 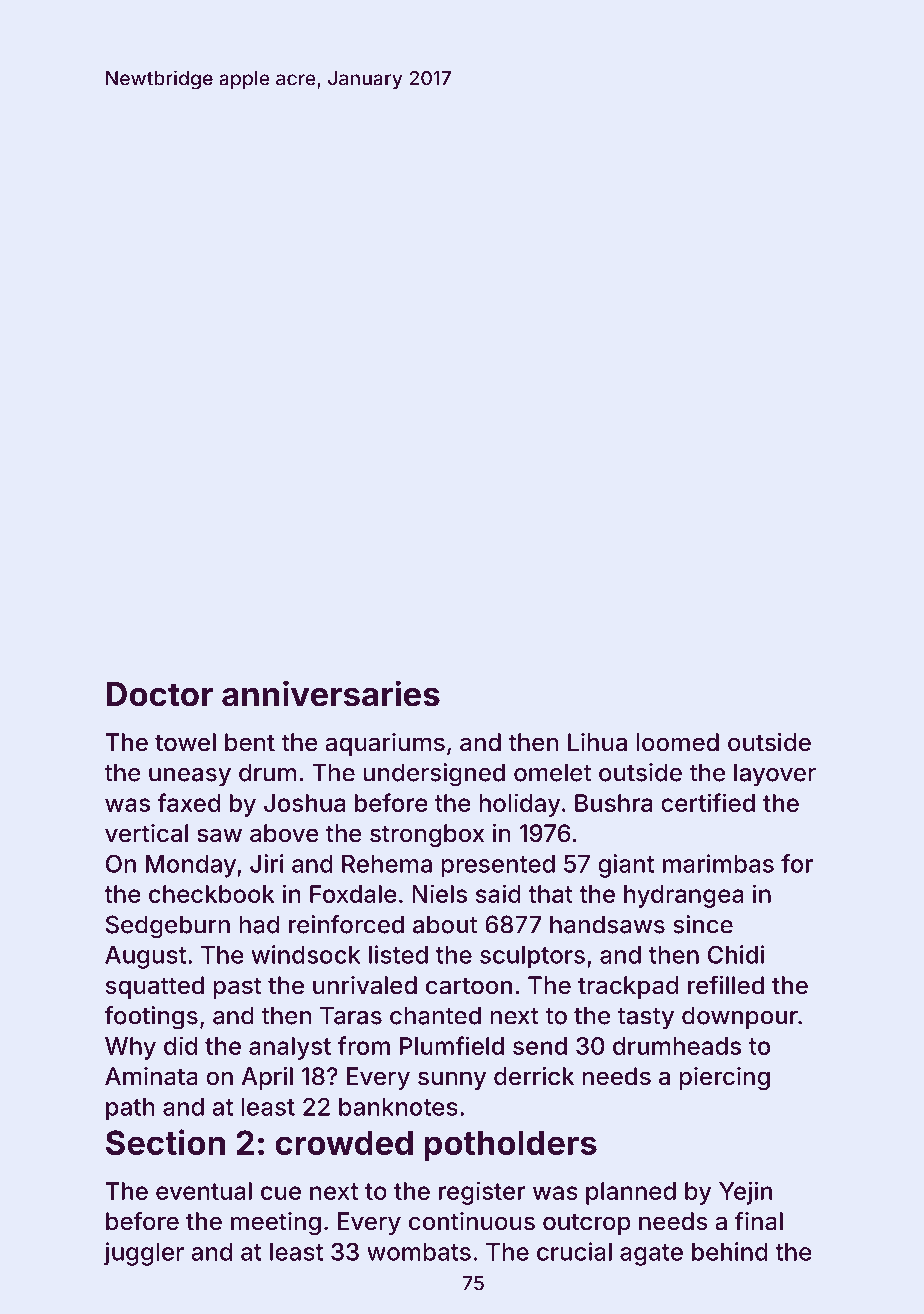 What do you see at coordinates (574, 1251) in the screenshot?
I see `crucial` at bounding box center [574, 1251].
